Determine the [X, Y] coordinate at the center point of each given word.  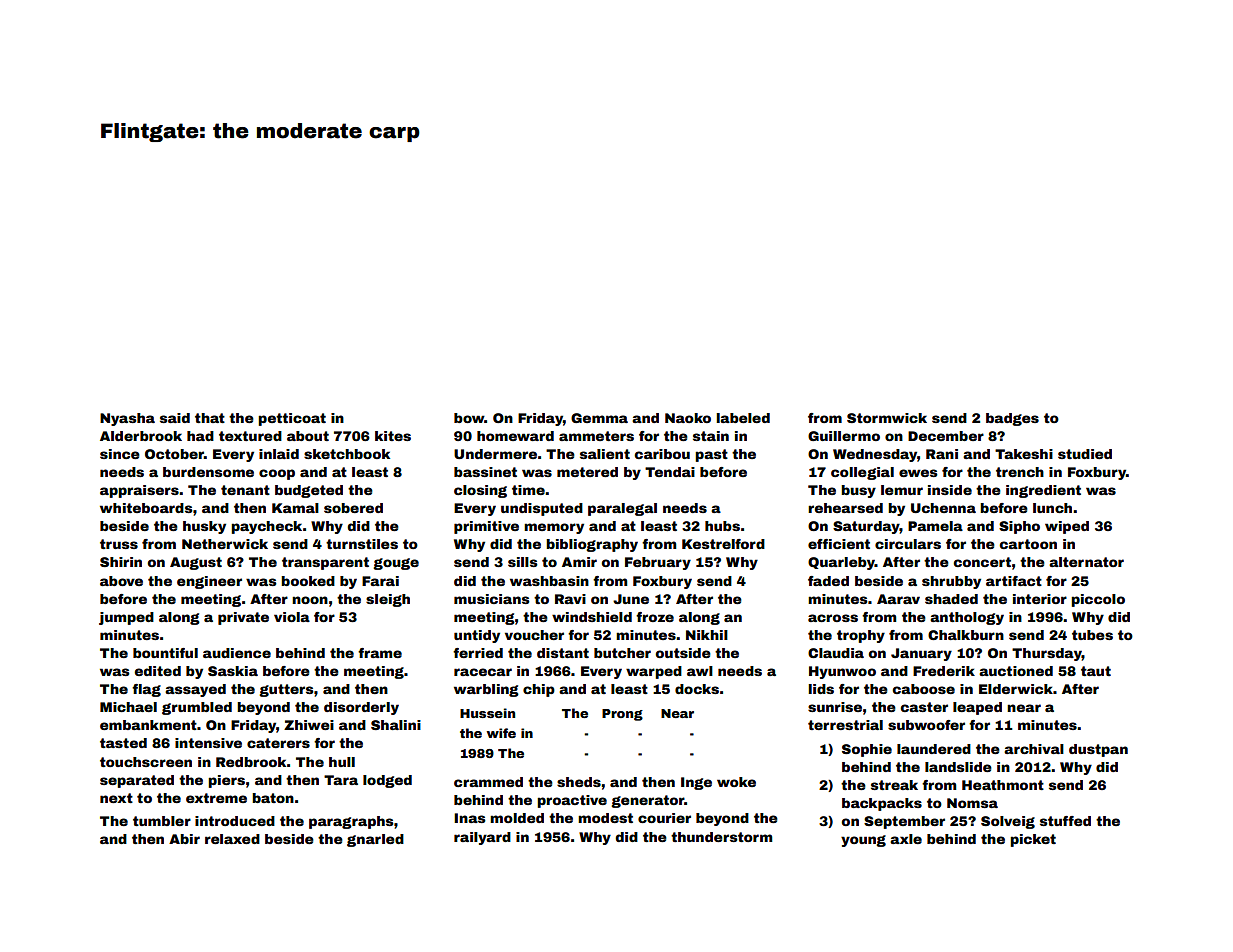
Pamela [935, 526]
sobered [353, 508]
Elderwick [1016, 689]
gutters [286, 690]
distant [563, 653]
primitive [486, 527]
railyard [482, 838]
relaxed [232, 839]
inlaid [279, 454]
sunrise [835, 707]
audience [237, 653]
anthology [967, 618]
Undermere [495, 454]
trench [1020, 472]
